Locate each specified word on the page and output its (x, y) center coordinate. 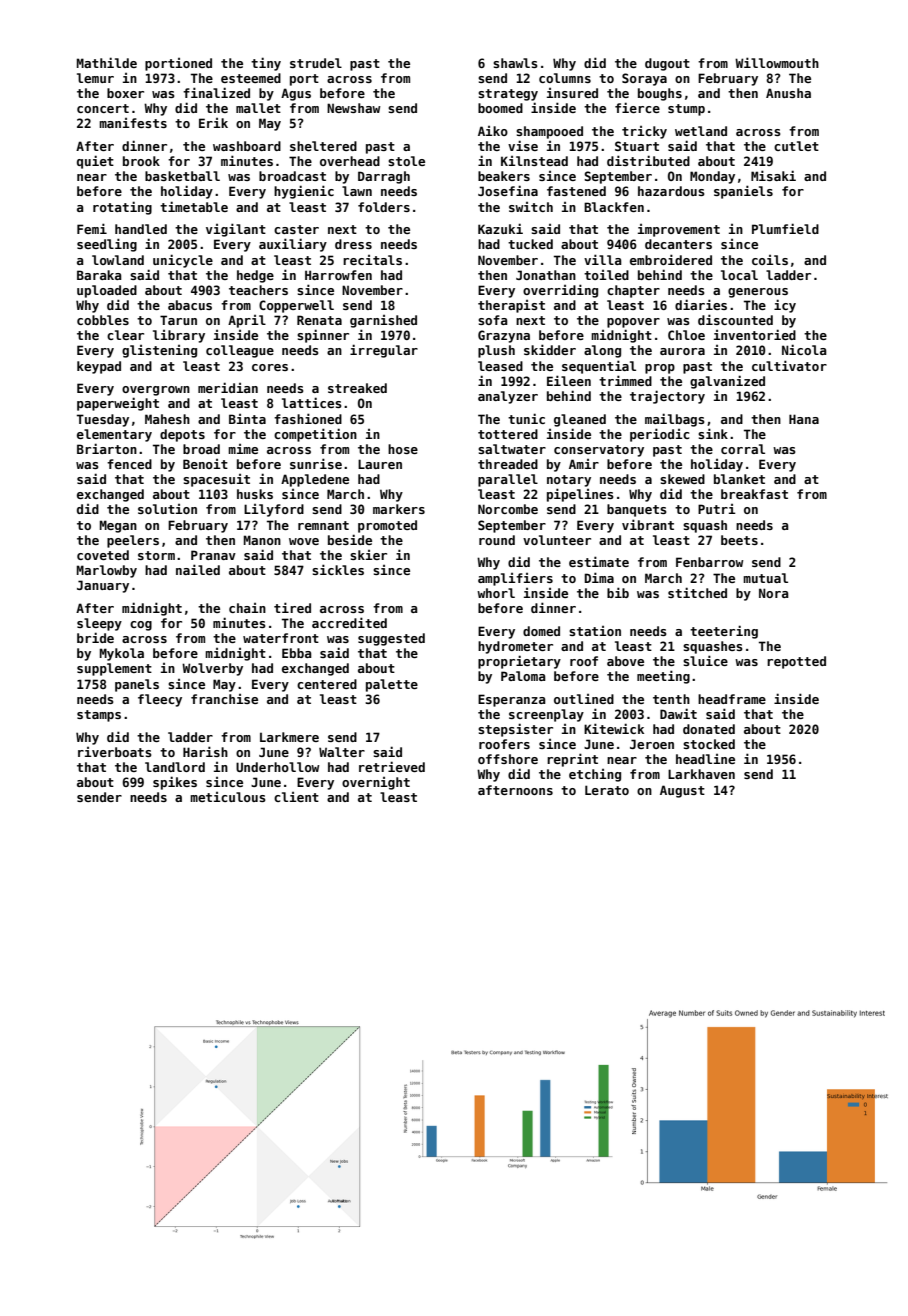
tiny (266, 64)
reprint (572, 760)
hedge (255, 276)
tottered (508, 434)
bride (95, 637)
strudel (316, 63)
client (296, 797)
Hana (804, 419)
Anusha (788, 93)
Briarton (107, 448)
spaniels (743, 192)
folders (384, 207)
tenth (671, 699)
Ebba (297, 653)
